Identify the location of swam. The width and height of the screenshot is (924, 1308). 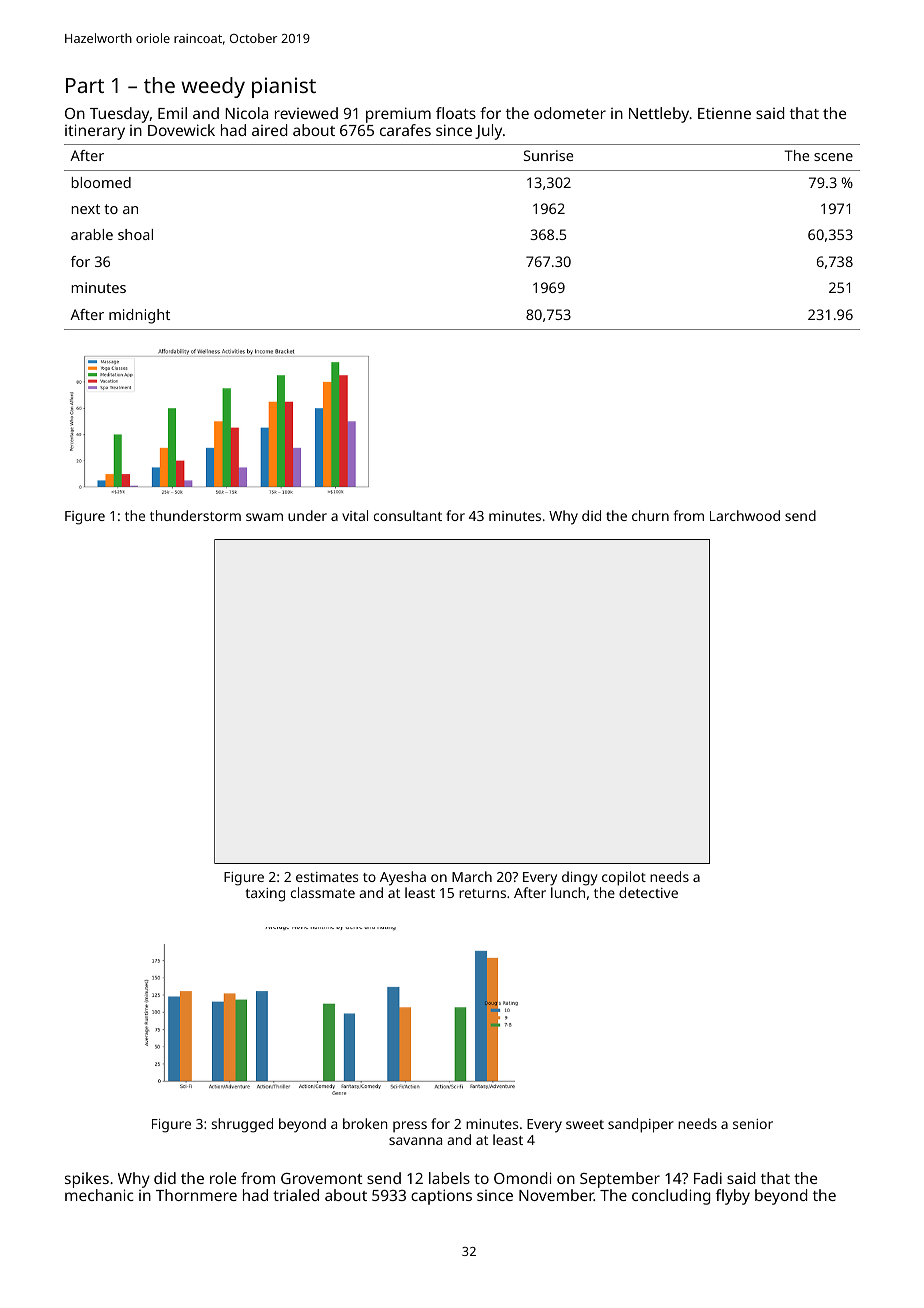
(264, 517).
